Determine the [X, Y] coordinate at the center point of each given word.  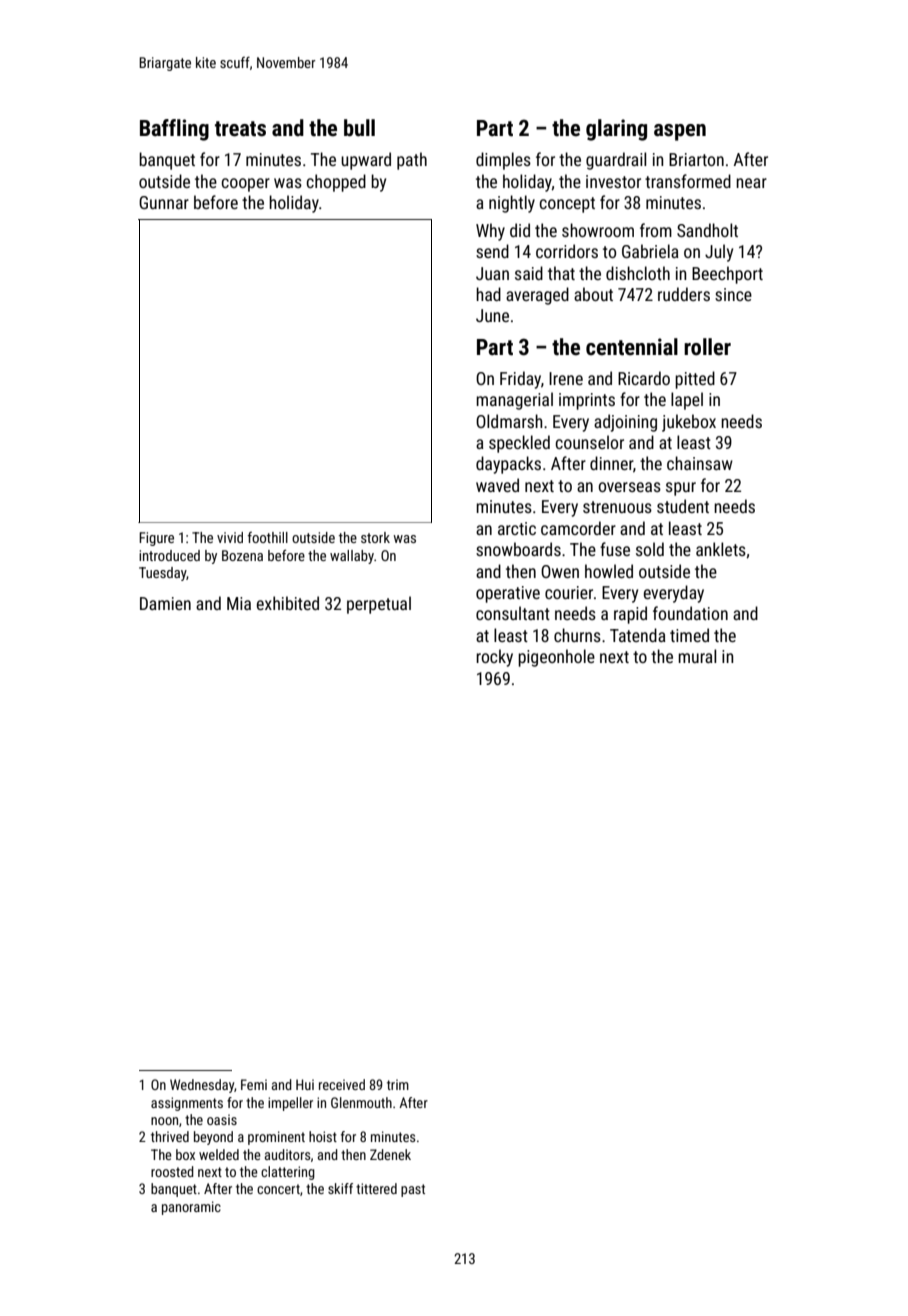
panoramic [191, 1208]
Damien [165, 603]
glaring [616, 130]
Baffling [174, 130]
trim [398, 1084]
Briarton [696, 159]
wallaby [352, 557]
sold [650, 549]
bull [359, 128]
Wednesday [202, 1086]
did [520, 230]
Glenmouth [361, 1102]
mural [697, 656]
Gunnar [164, 202]
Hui [305, 1084]
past [413, 1190]
